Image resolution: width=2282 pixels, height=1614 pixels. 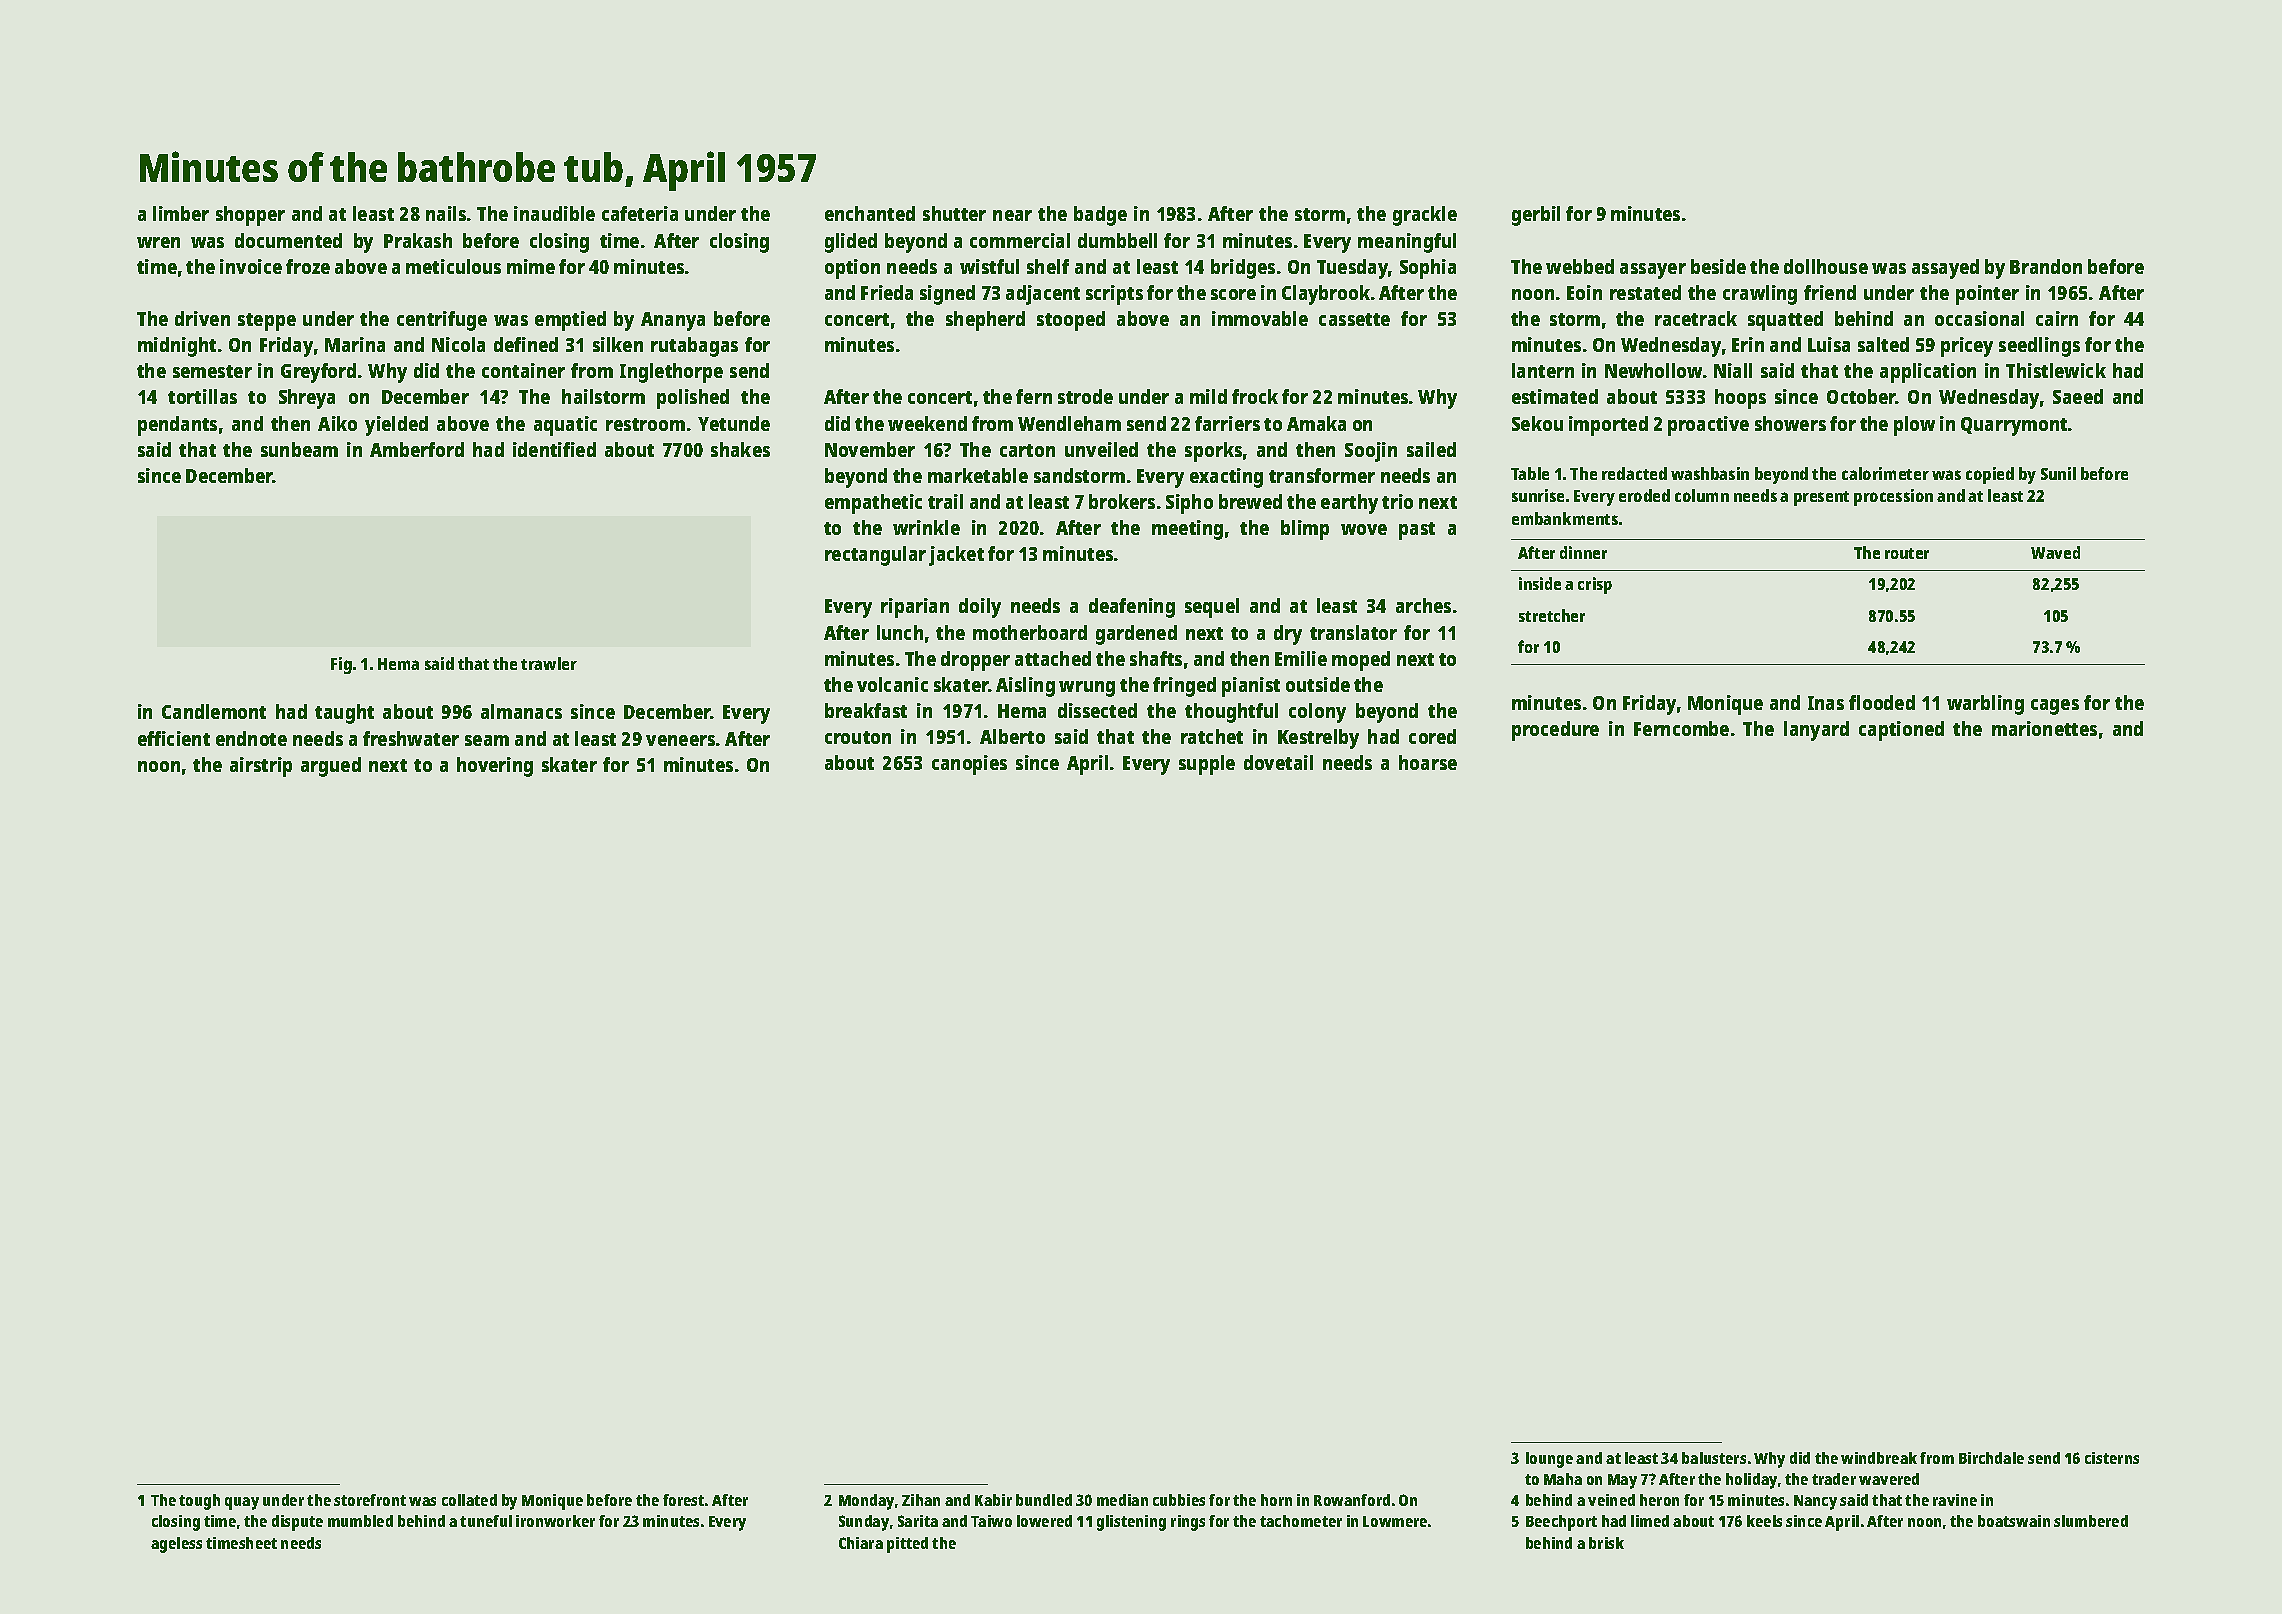 I want to click on Marina, so click(x=355, y=344).
